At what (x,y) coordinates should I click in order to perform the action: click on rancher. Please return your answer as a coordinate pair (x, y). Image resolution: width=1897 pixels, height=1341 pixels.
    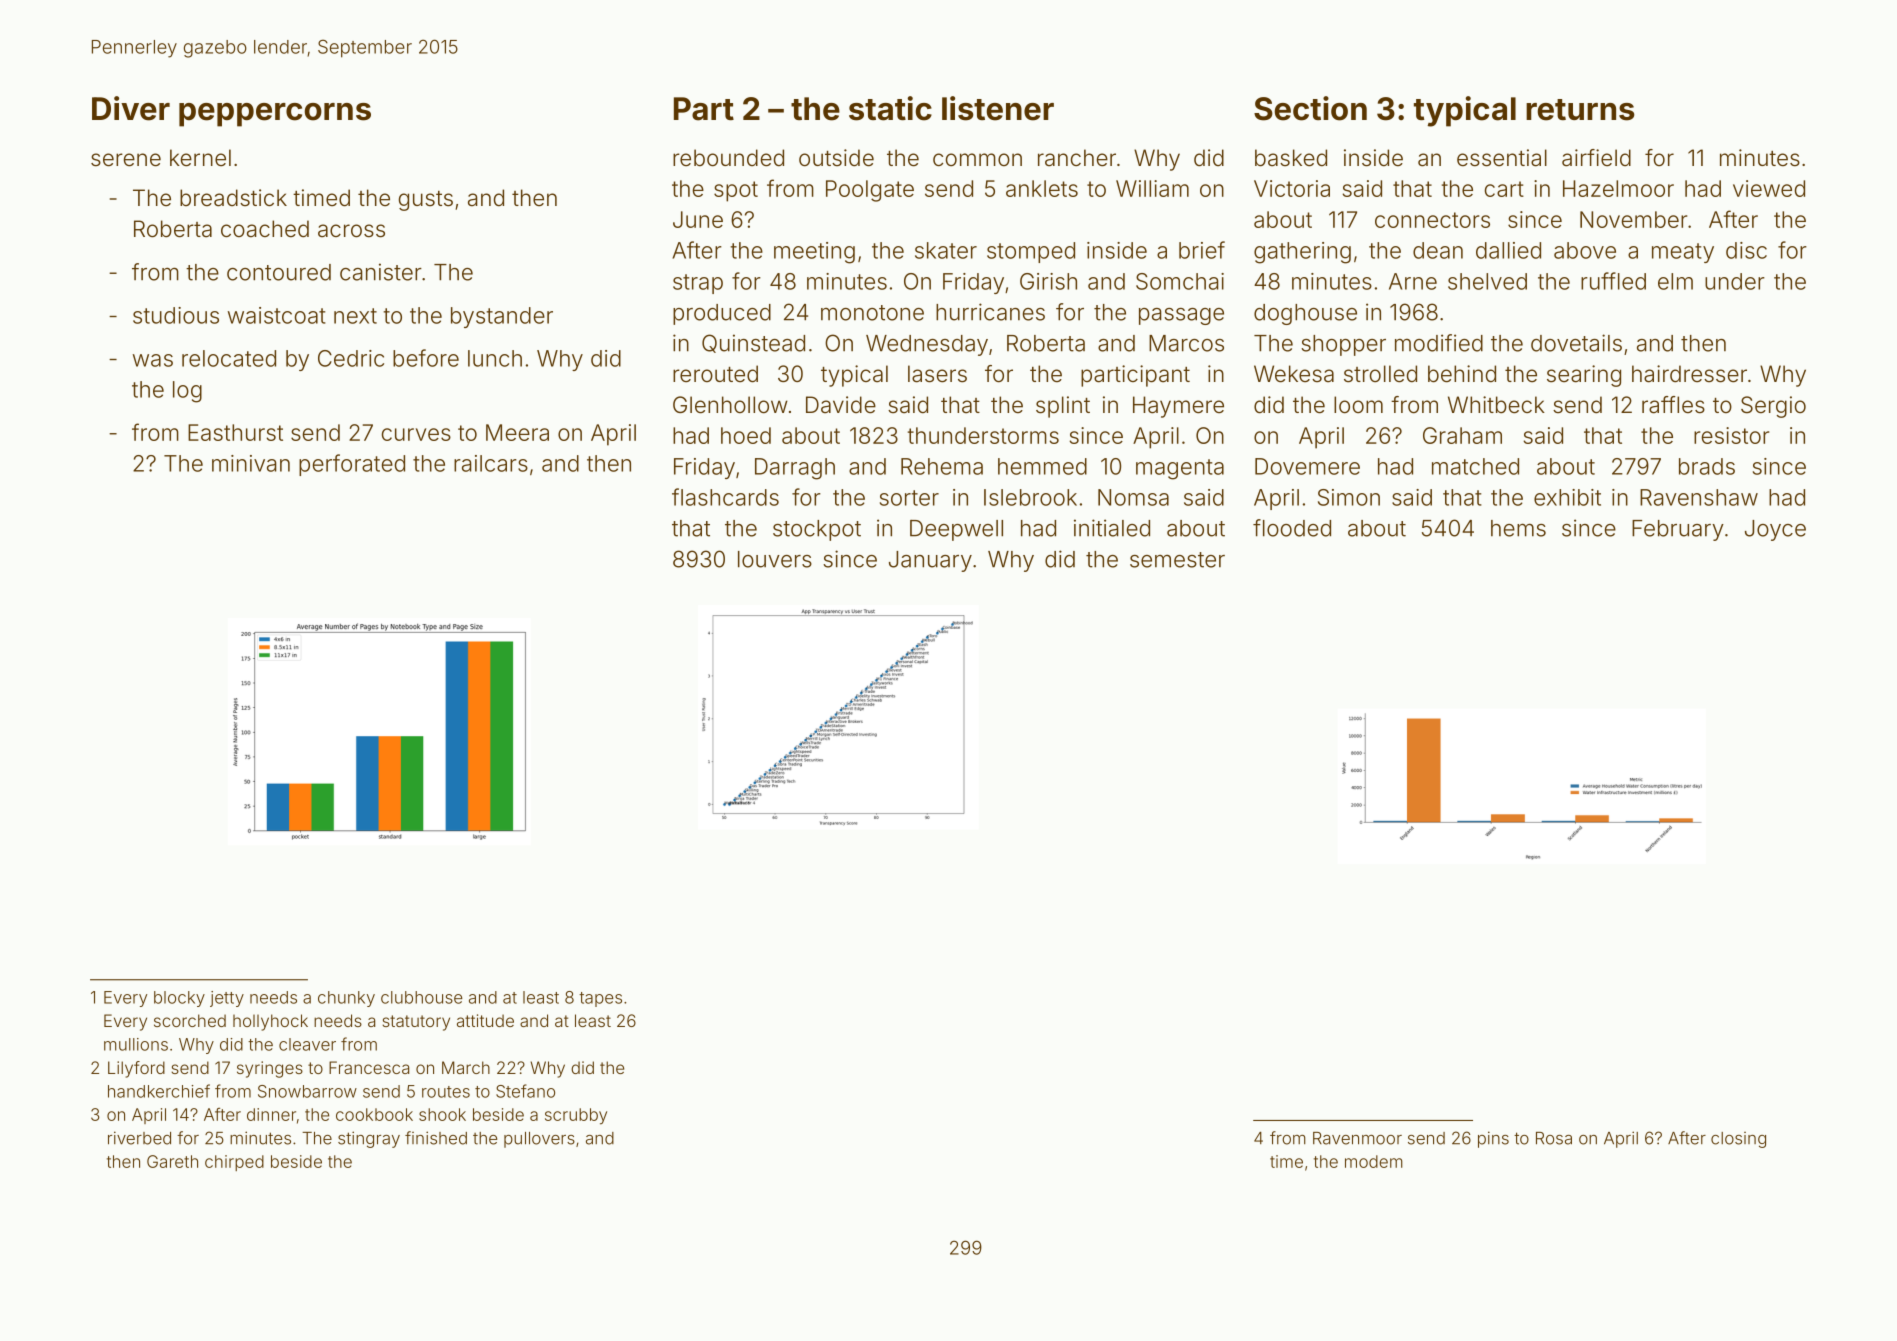
    Looking at the image, I should click on (1077, 158).
